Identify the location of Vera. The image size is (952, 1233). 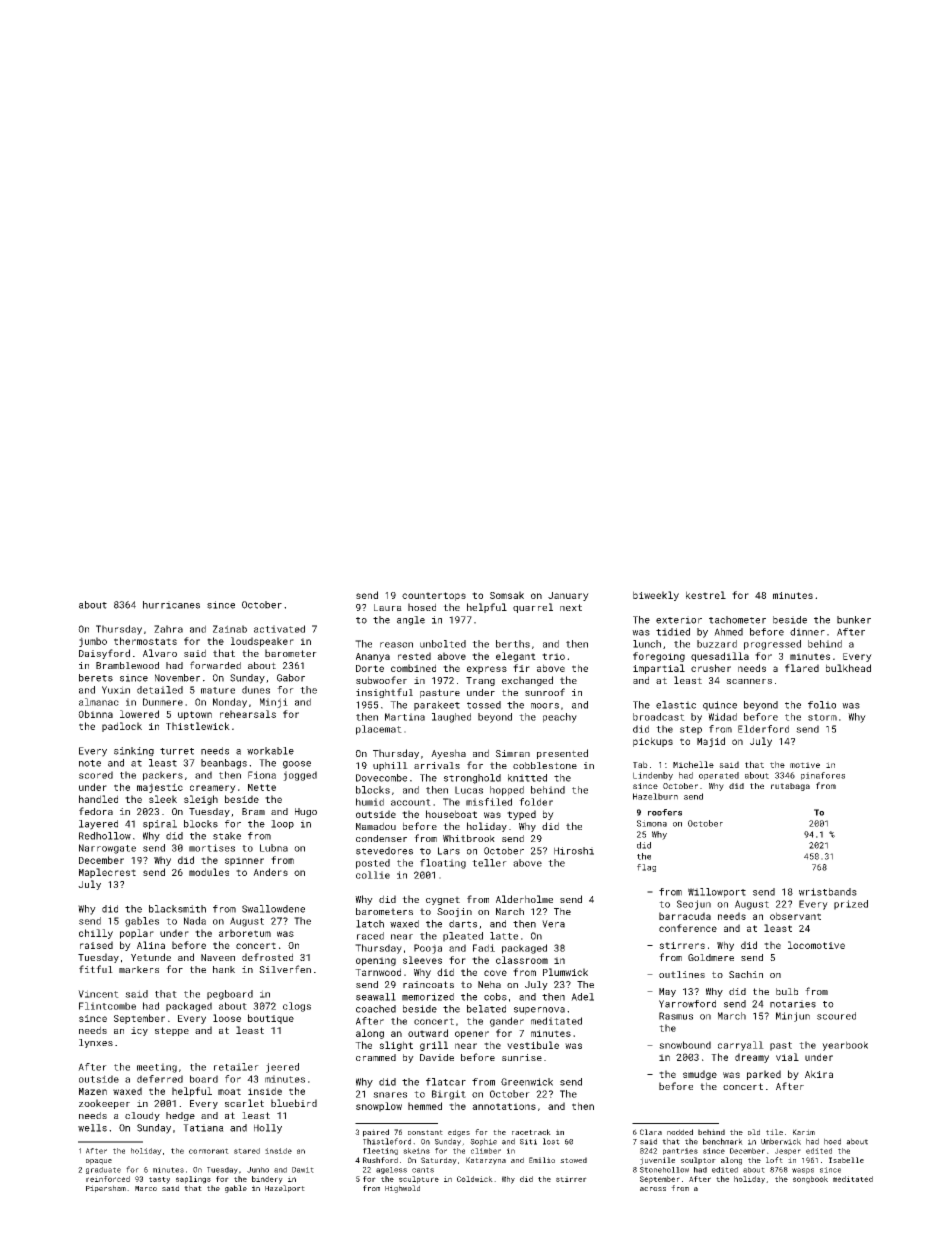
(553, 924).
